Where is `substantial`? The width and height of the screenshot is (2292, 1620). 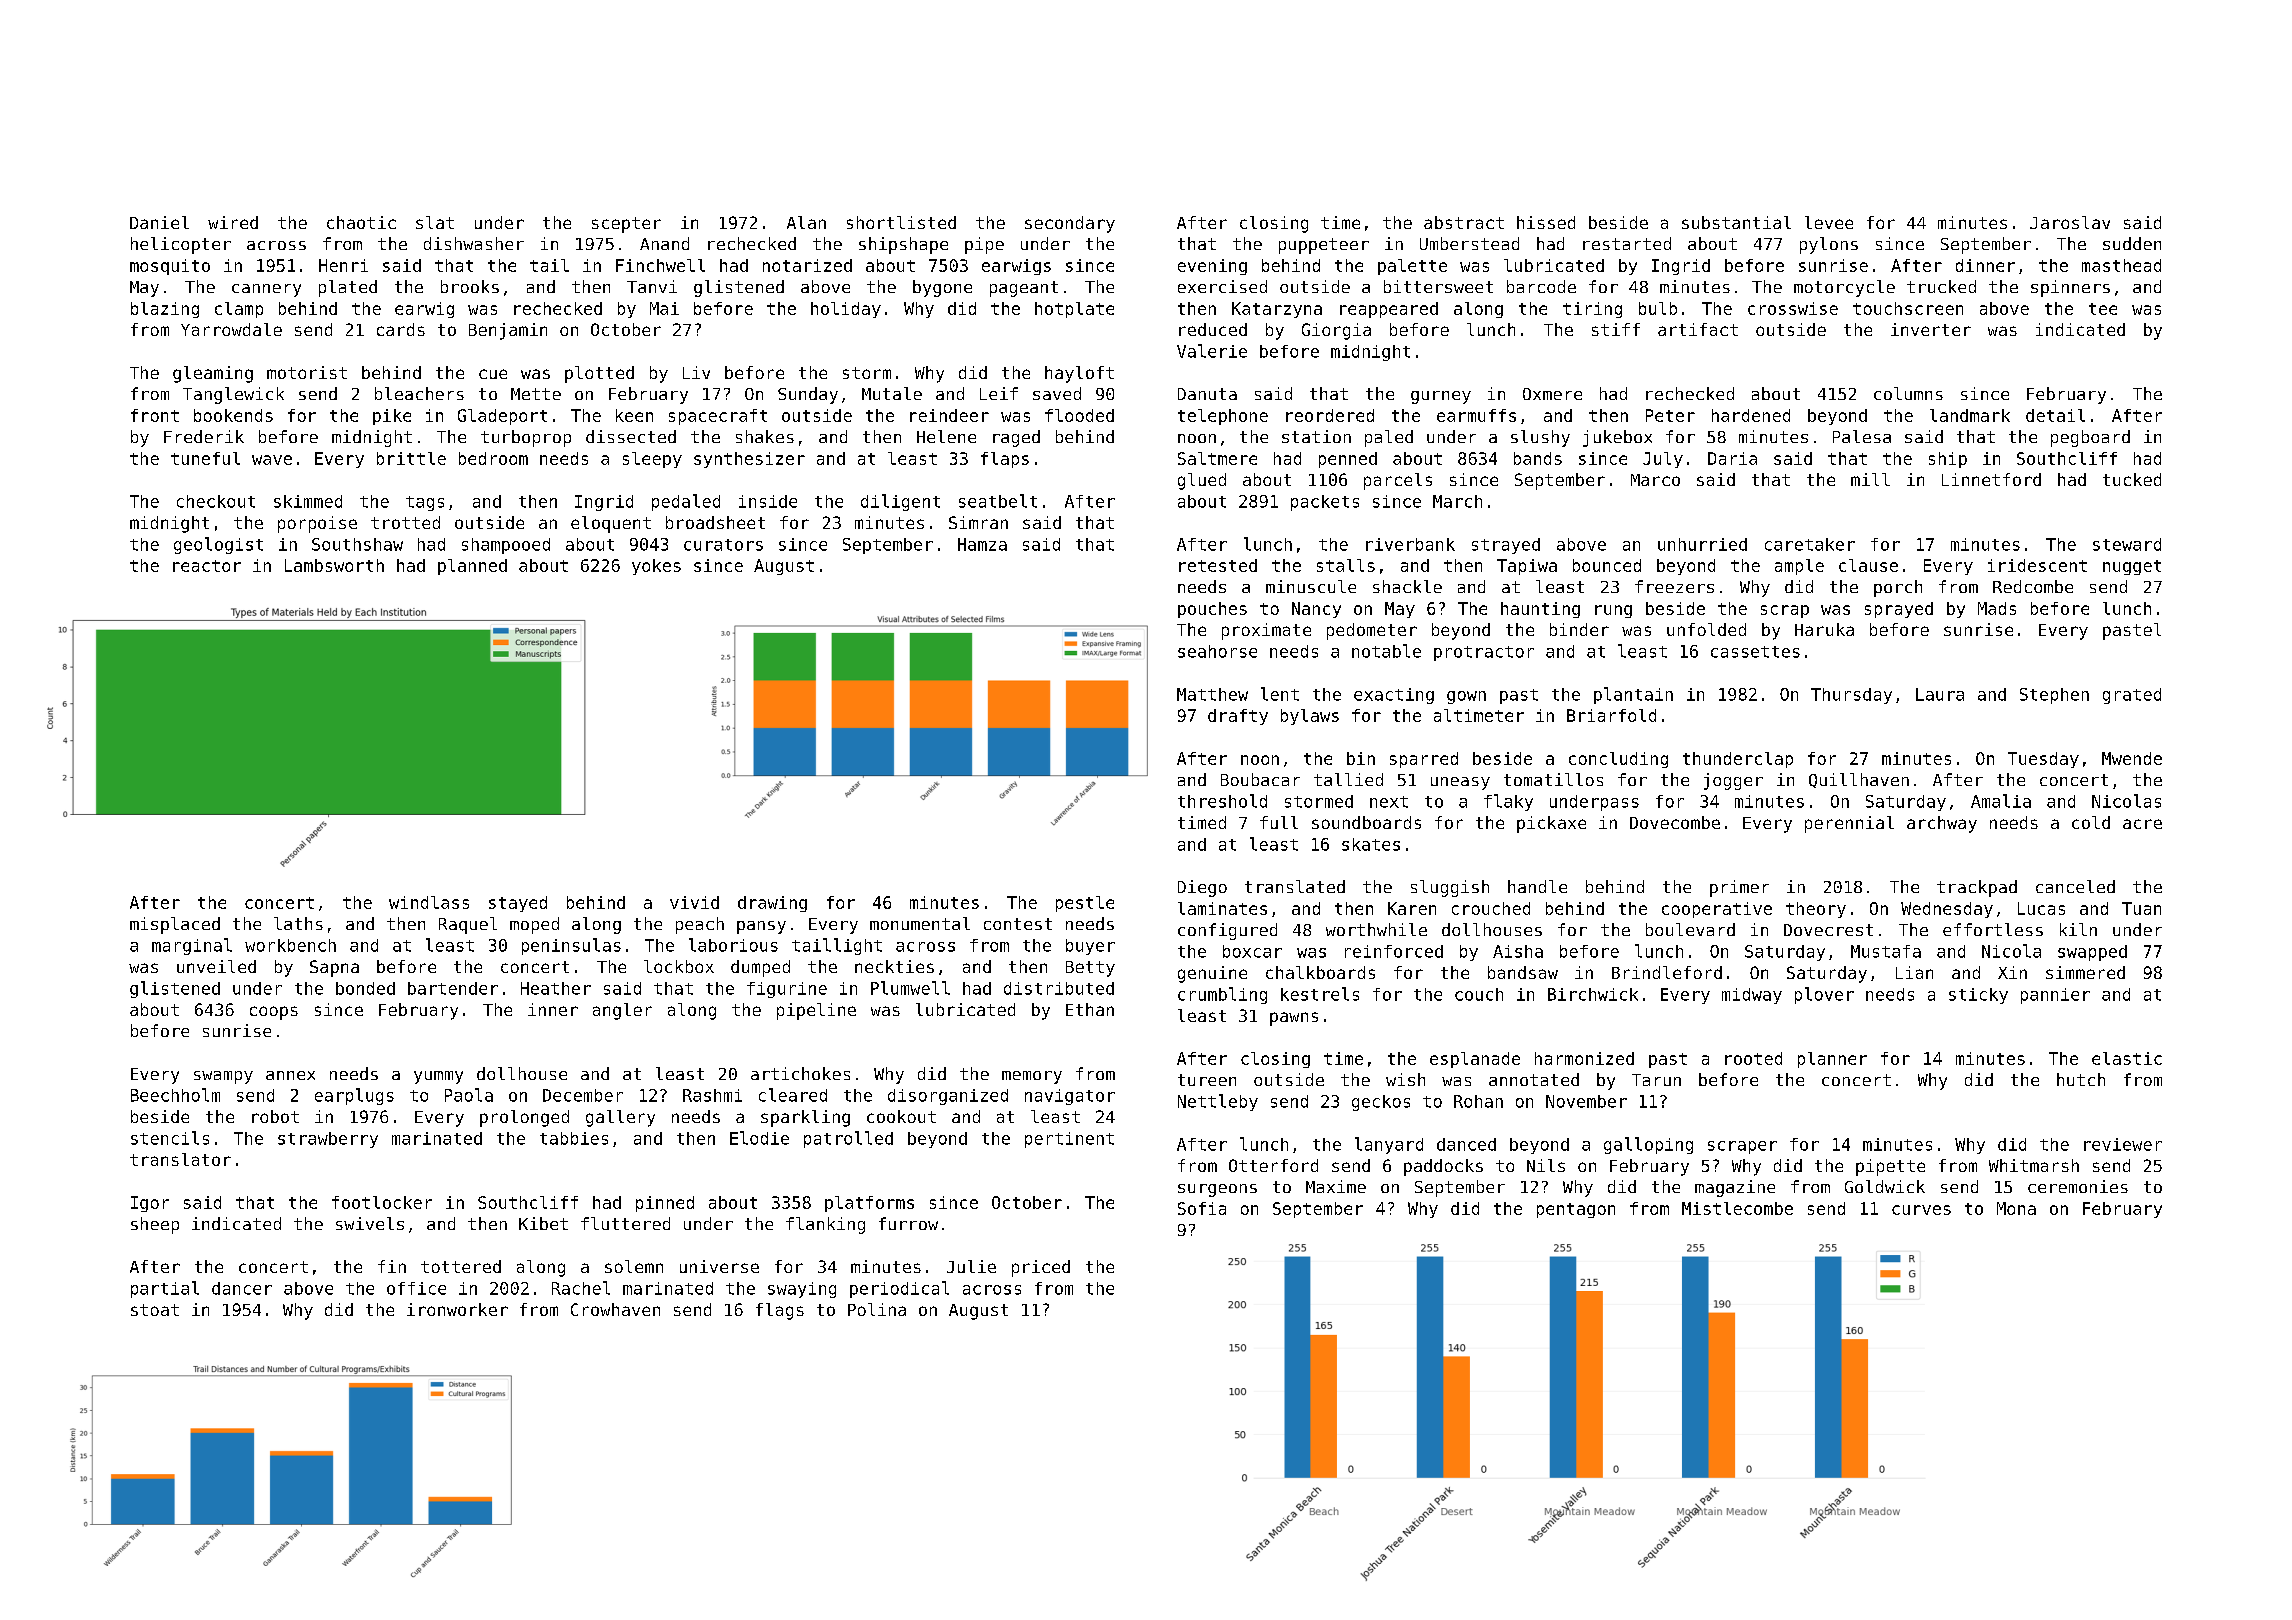 substantial is located at coordinates (1736, 222).
